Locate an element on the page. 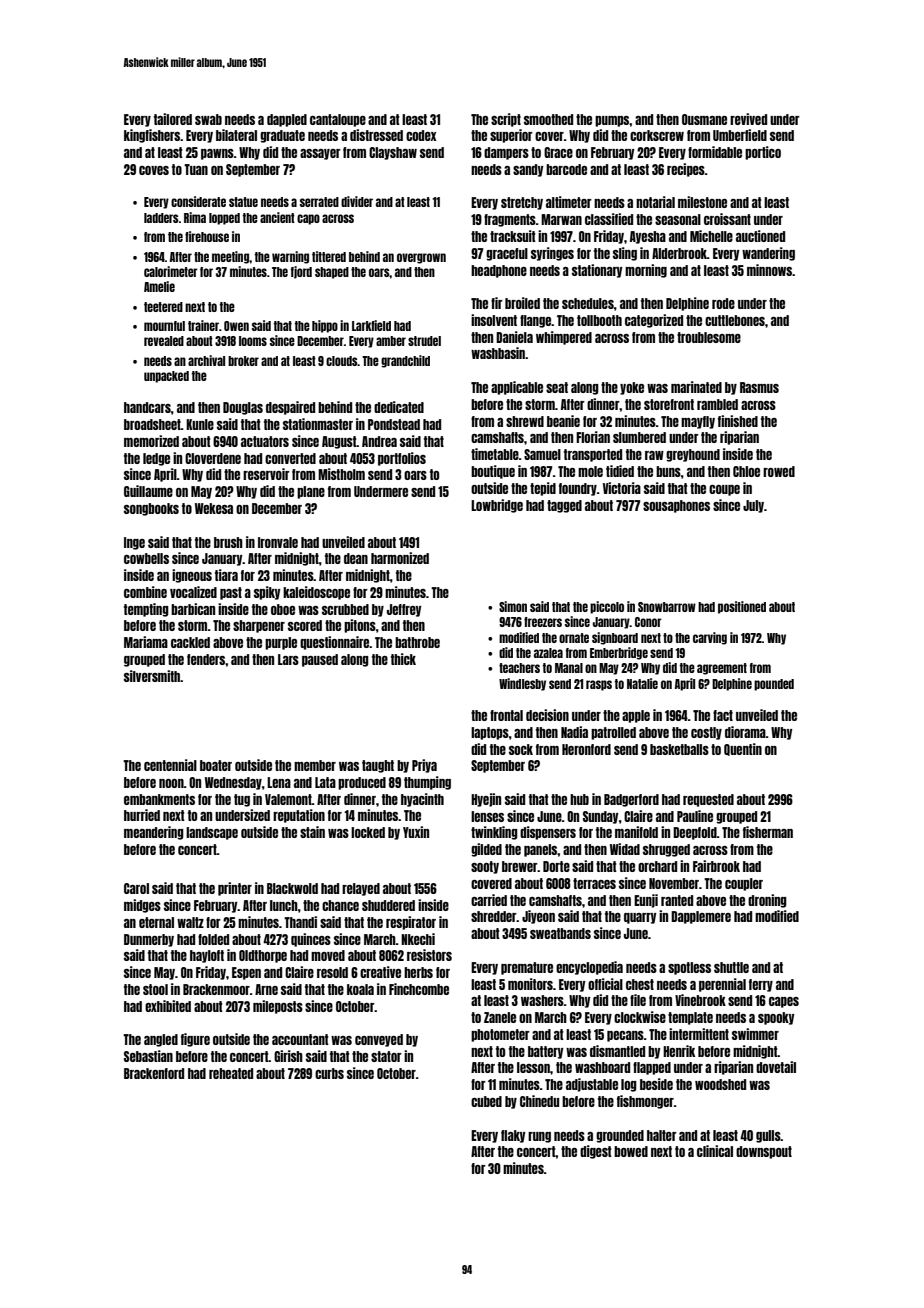 The width and height of the document is (924, 1308). fragments is located at coordinates (510, 220).
